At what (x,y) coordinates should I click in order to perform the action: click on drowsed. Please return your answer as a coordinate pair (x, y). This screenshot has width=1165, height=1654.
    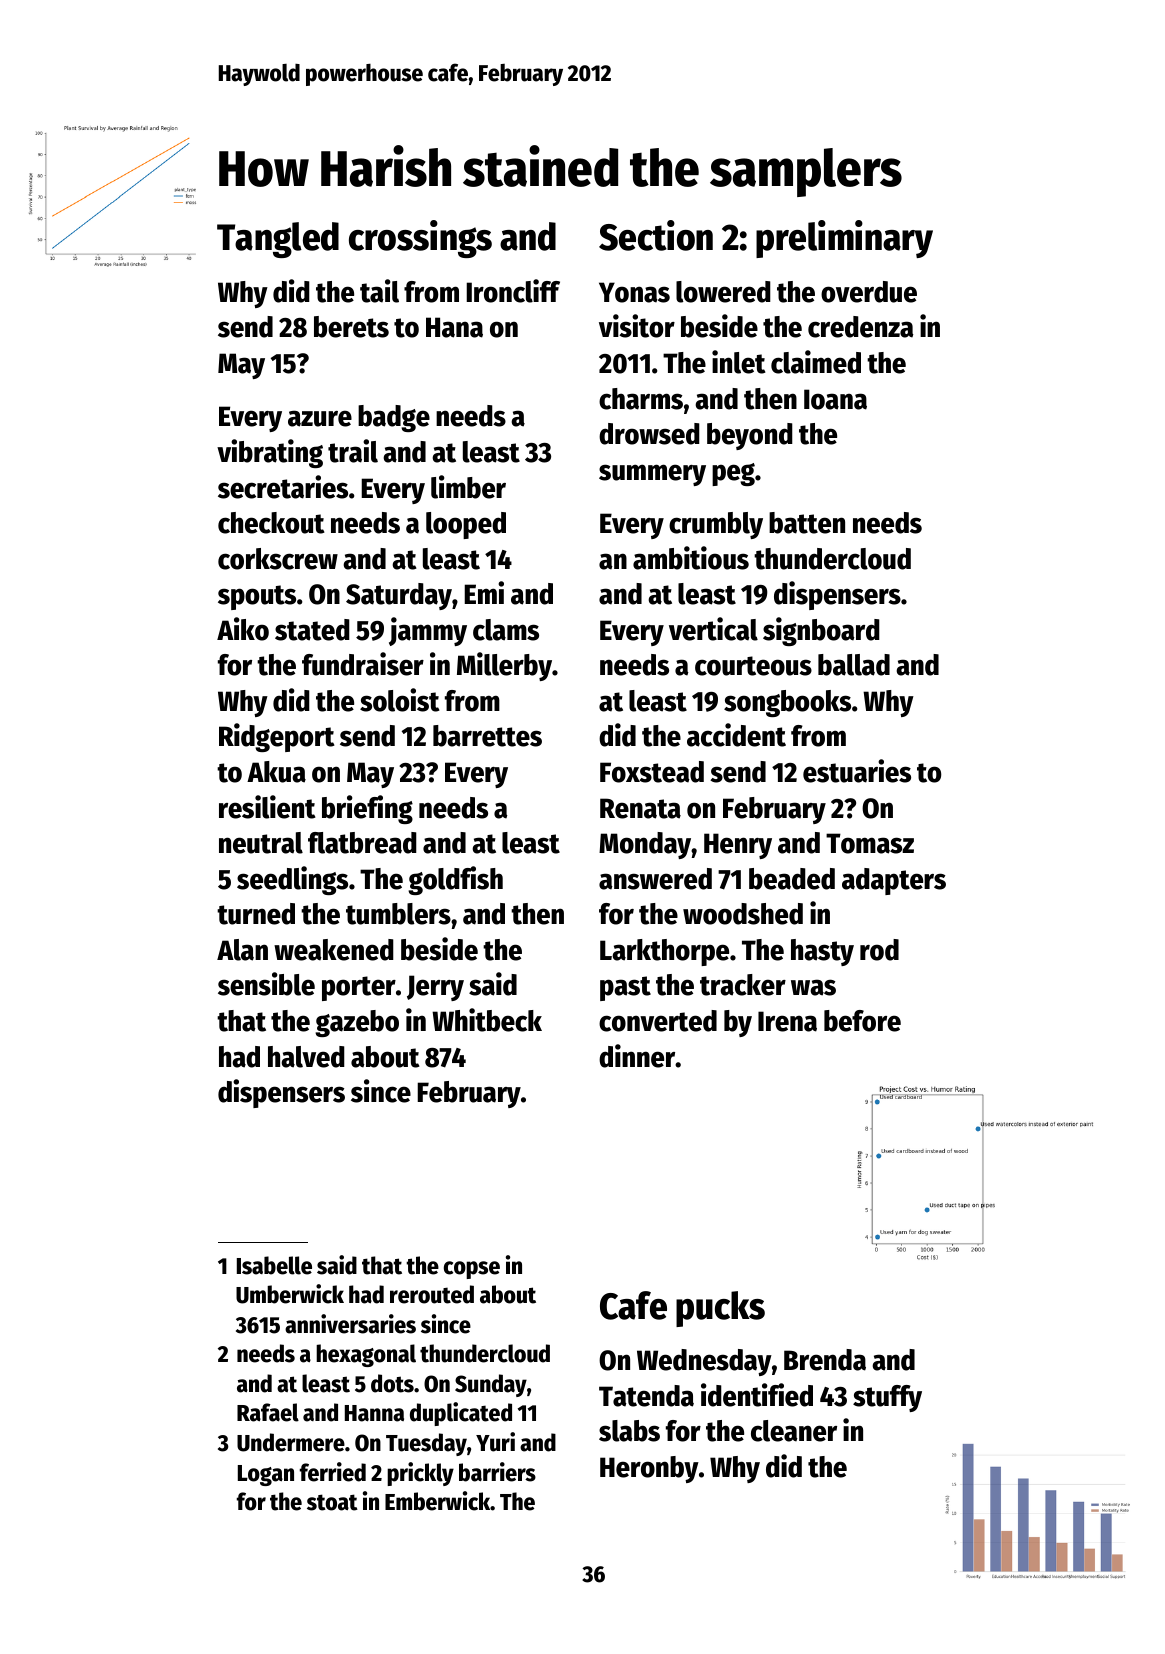
    Looking at the image, I should click on (649, 434).
